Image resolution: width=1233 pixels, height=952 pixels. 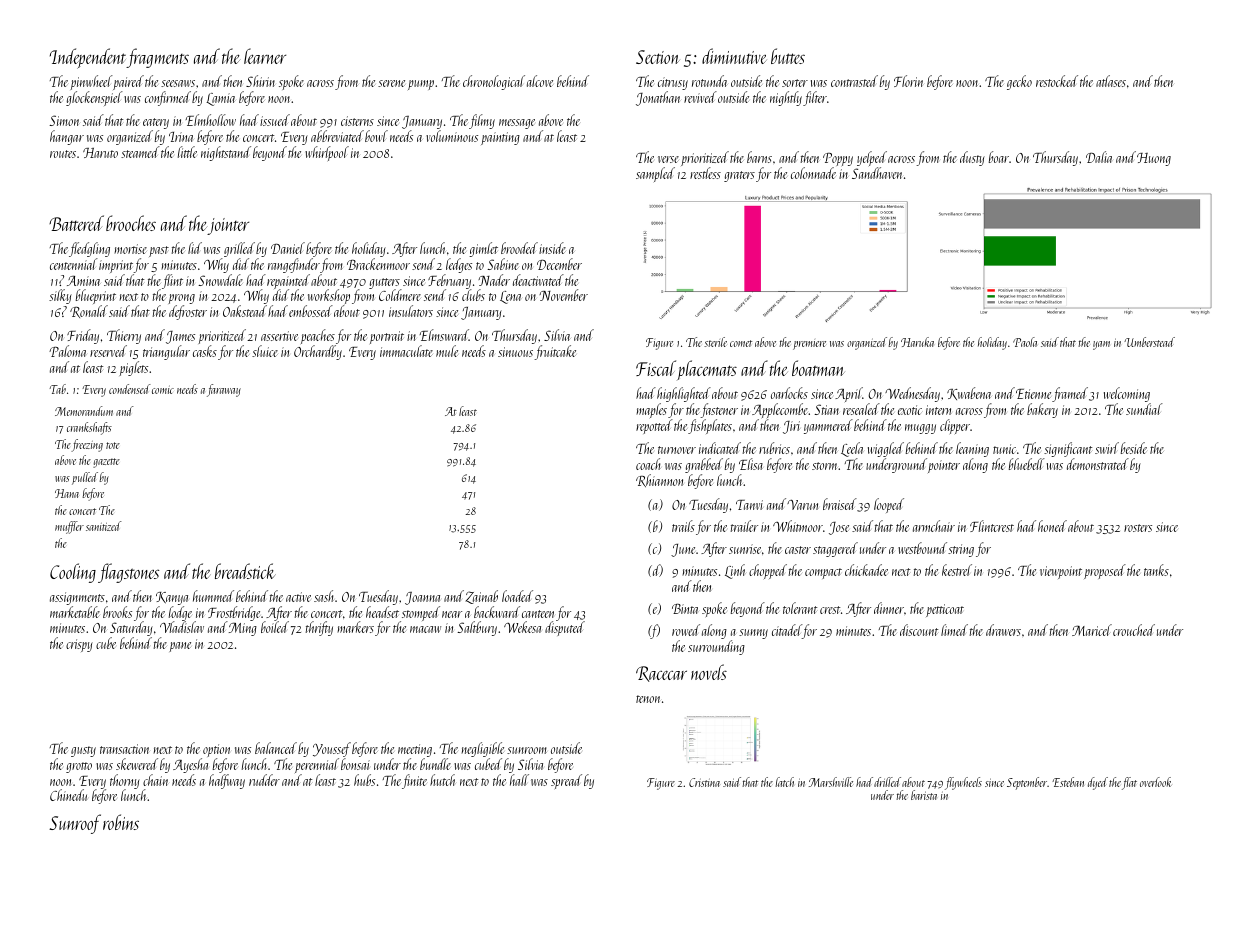 What do you see at coordinates (788, 56) in the screenshot?
I see `buttes` at bounding box center [788, 56].
